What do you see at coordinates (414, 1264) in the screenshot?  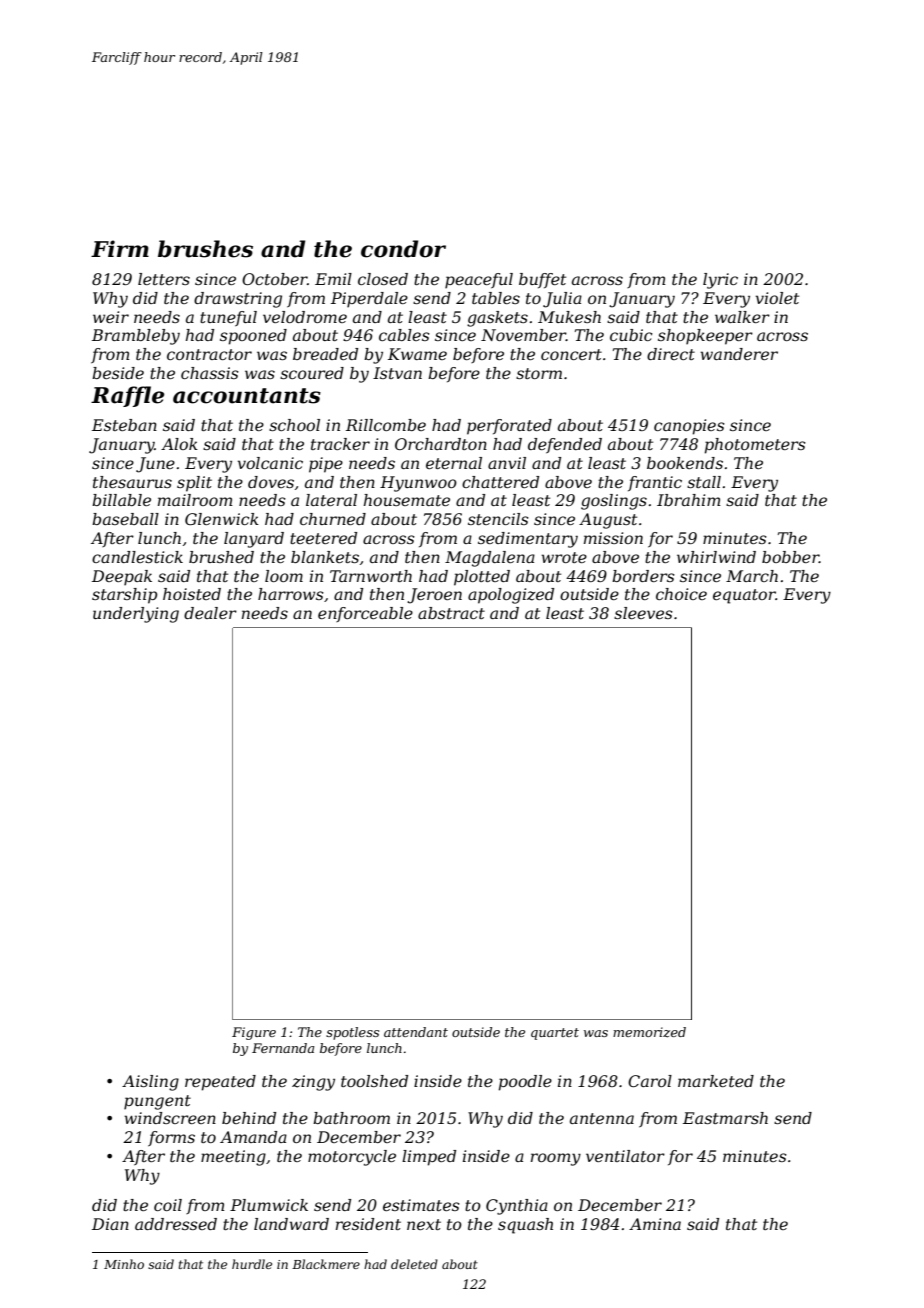 I see `deleted` at bounding box center [414, 1264].
